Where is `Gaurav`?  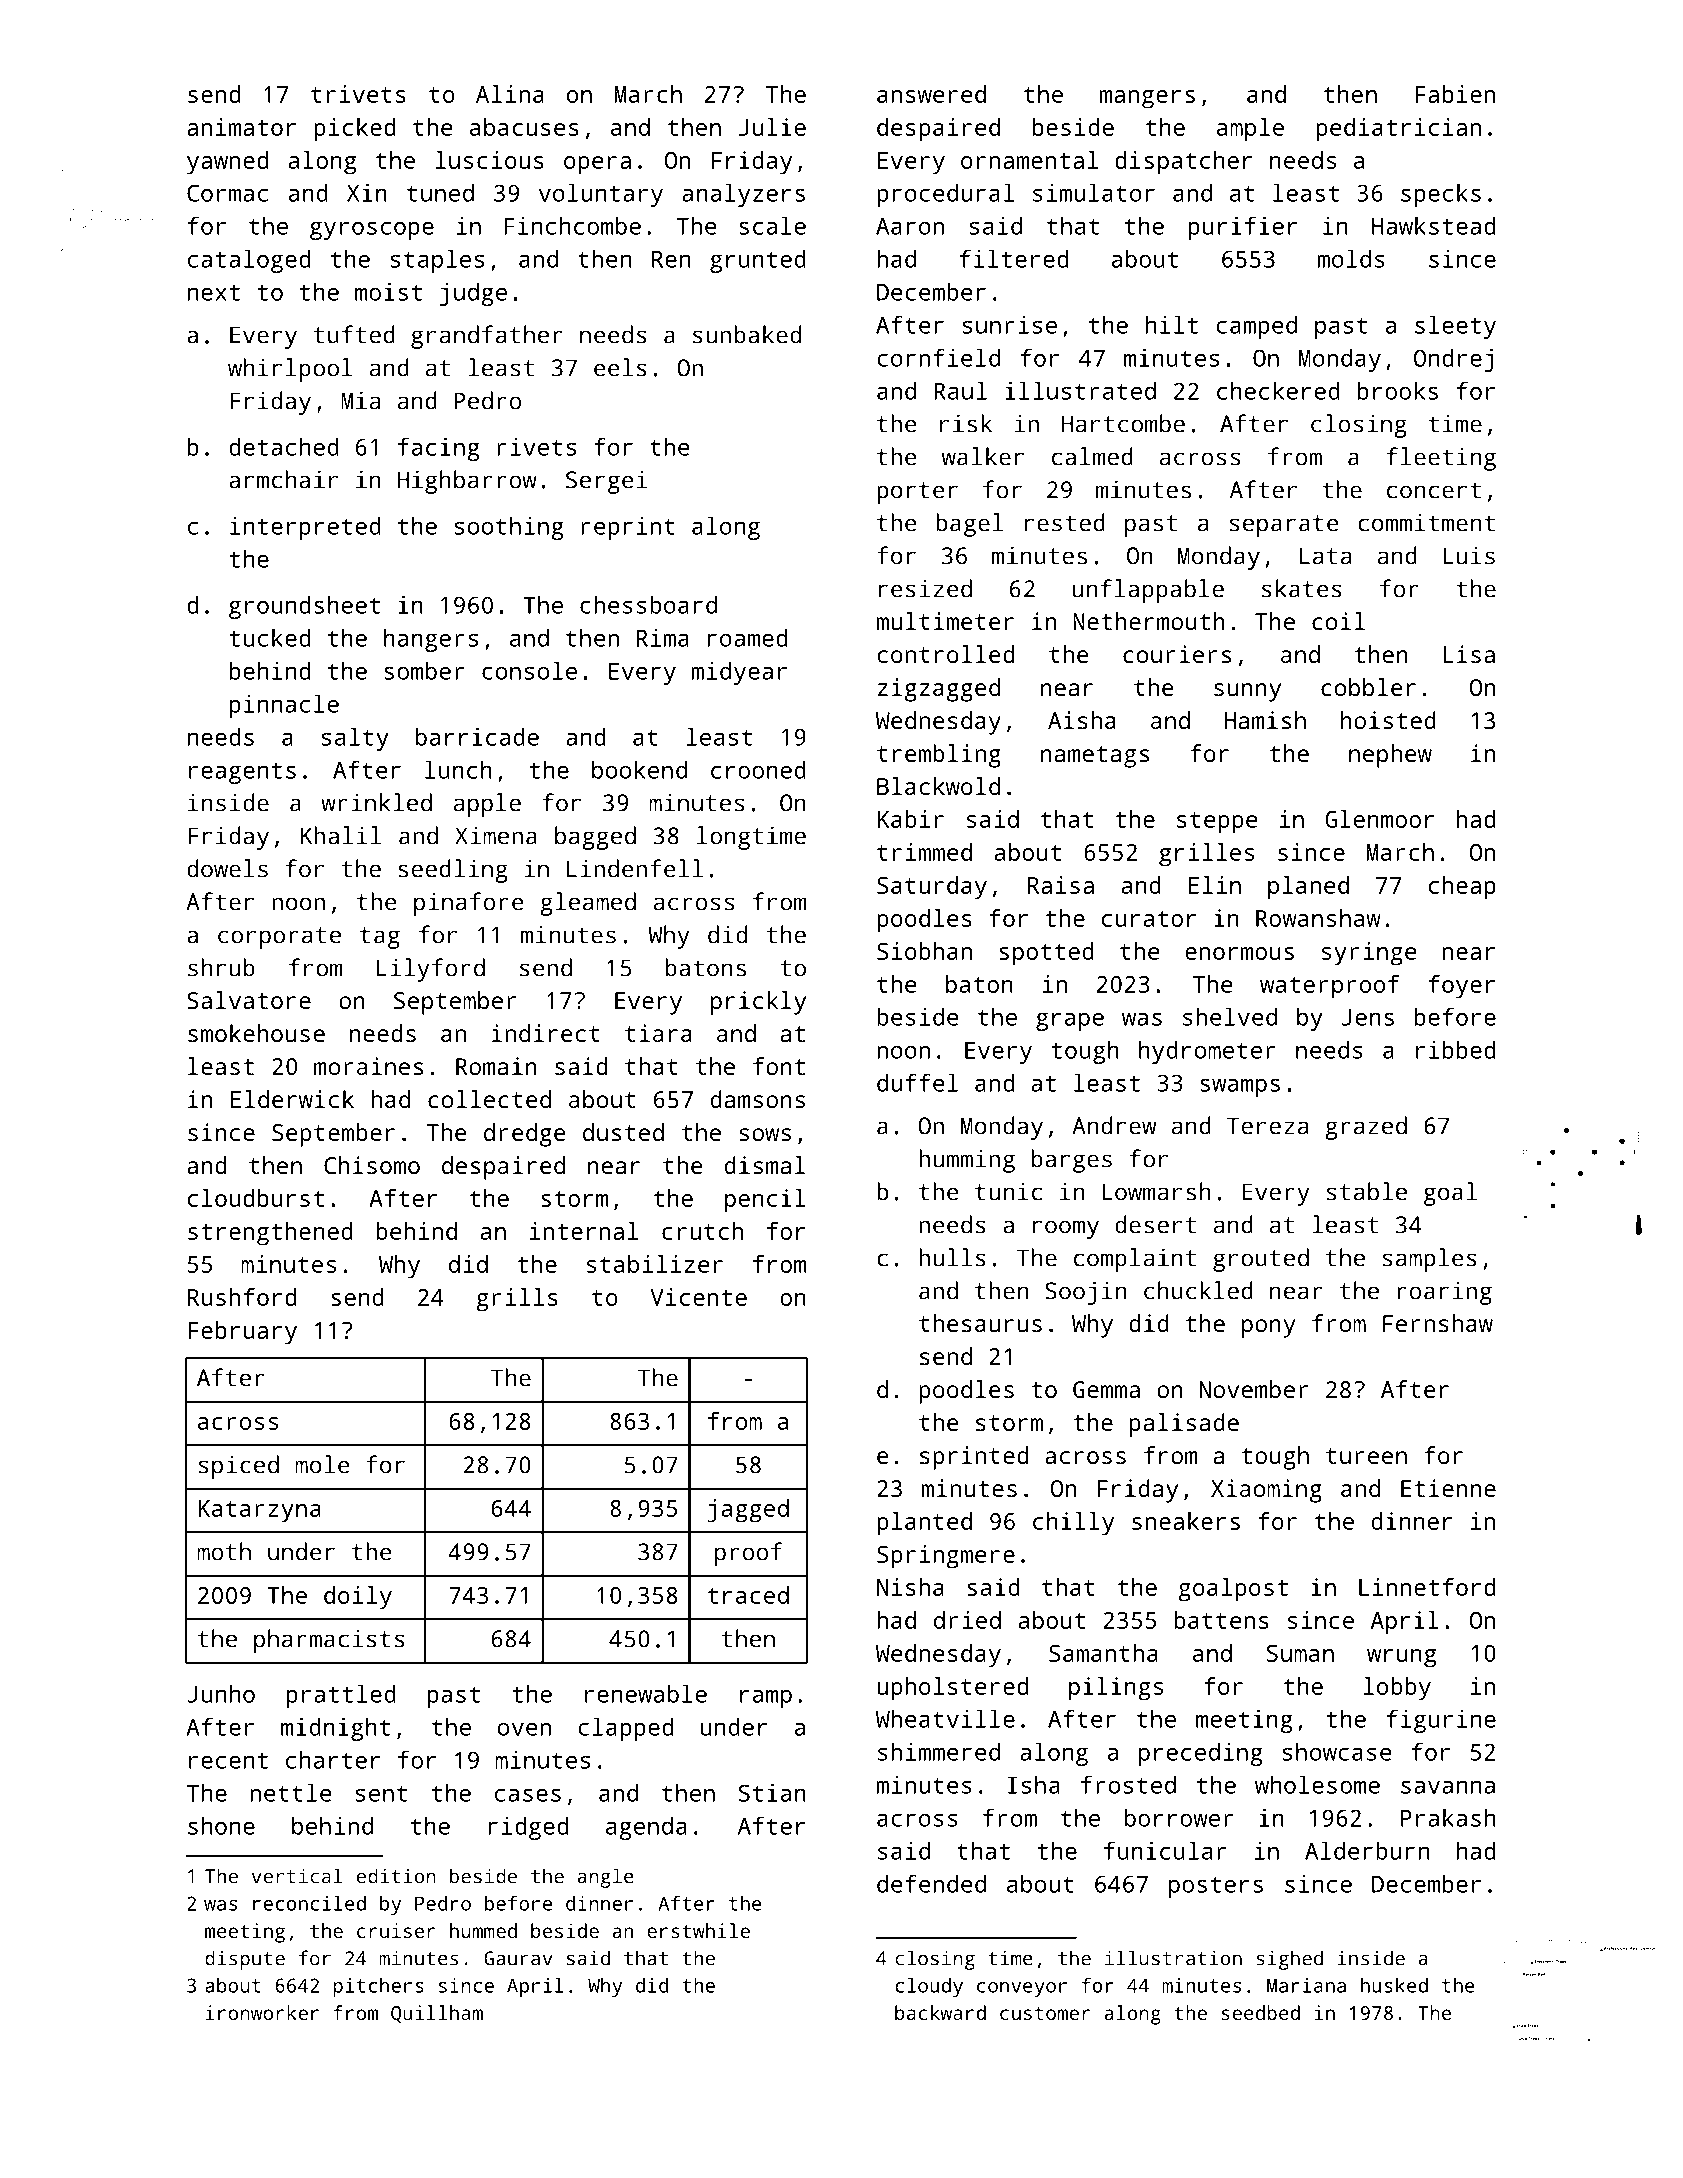 Gaurav is located at coordinates (518, 1958).
